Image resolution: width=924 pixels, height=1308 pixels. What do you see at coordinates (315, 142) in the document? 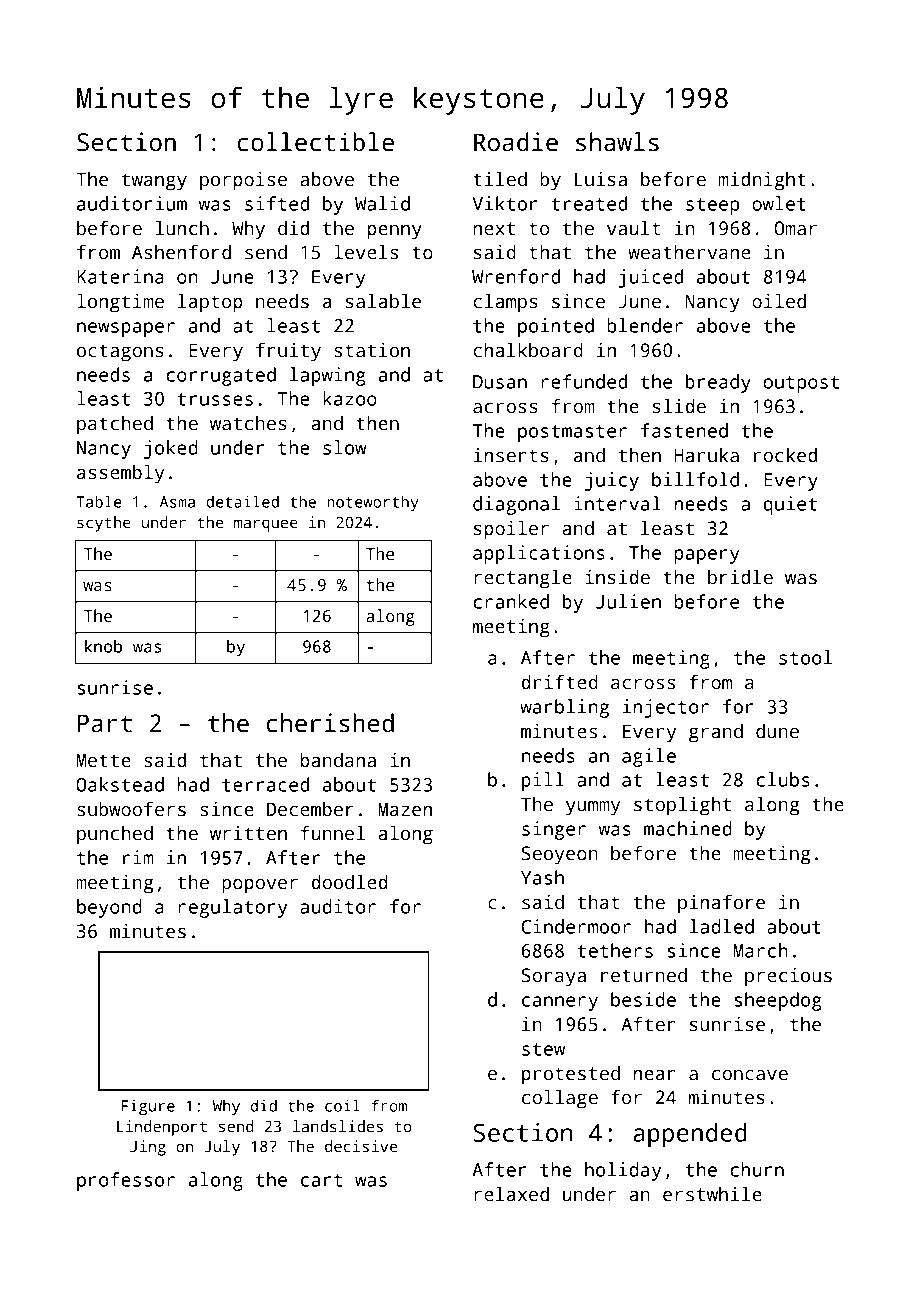
I see `collectible` at bounding box center [315, 142].
